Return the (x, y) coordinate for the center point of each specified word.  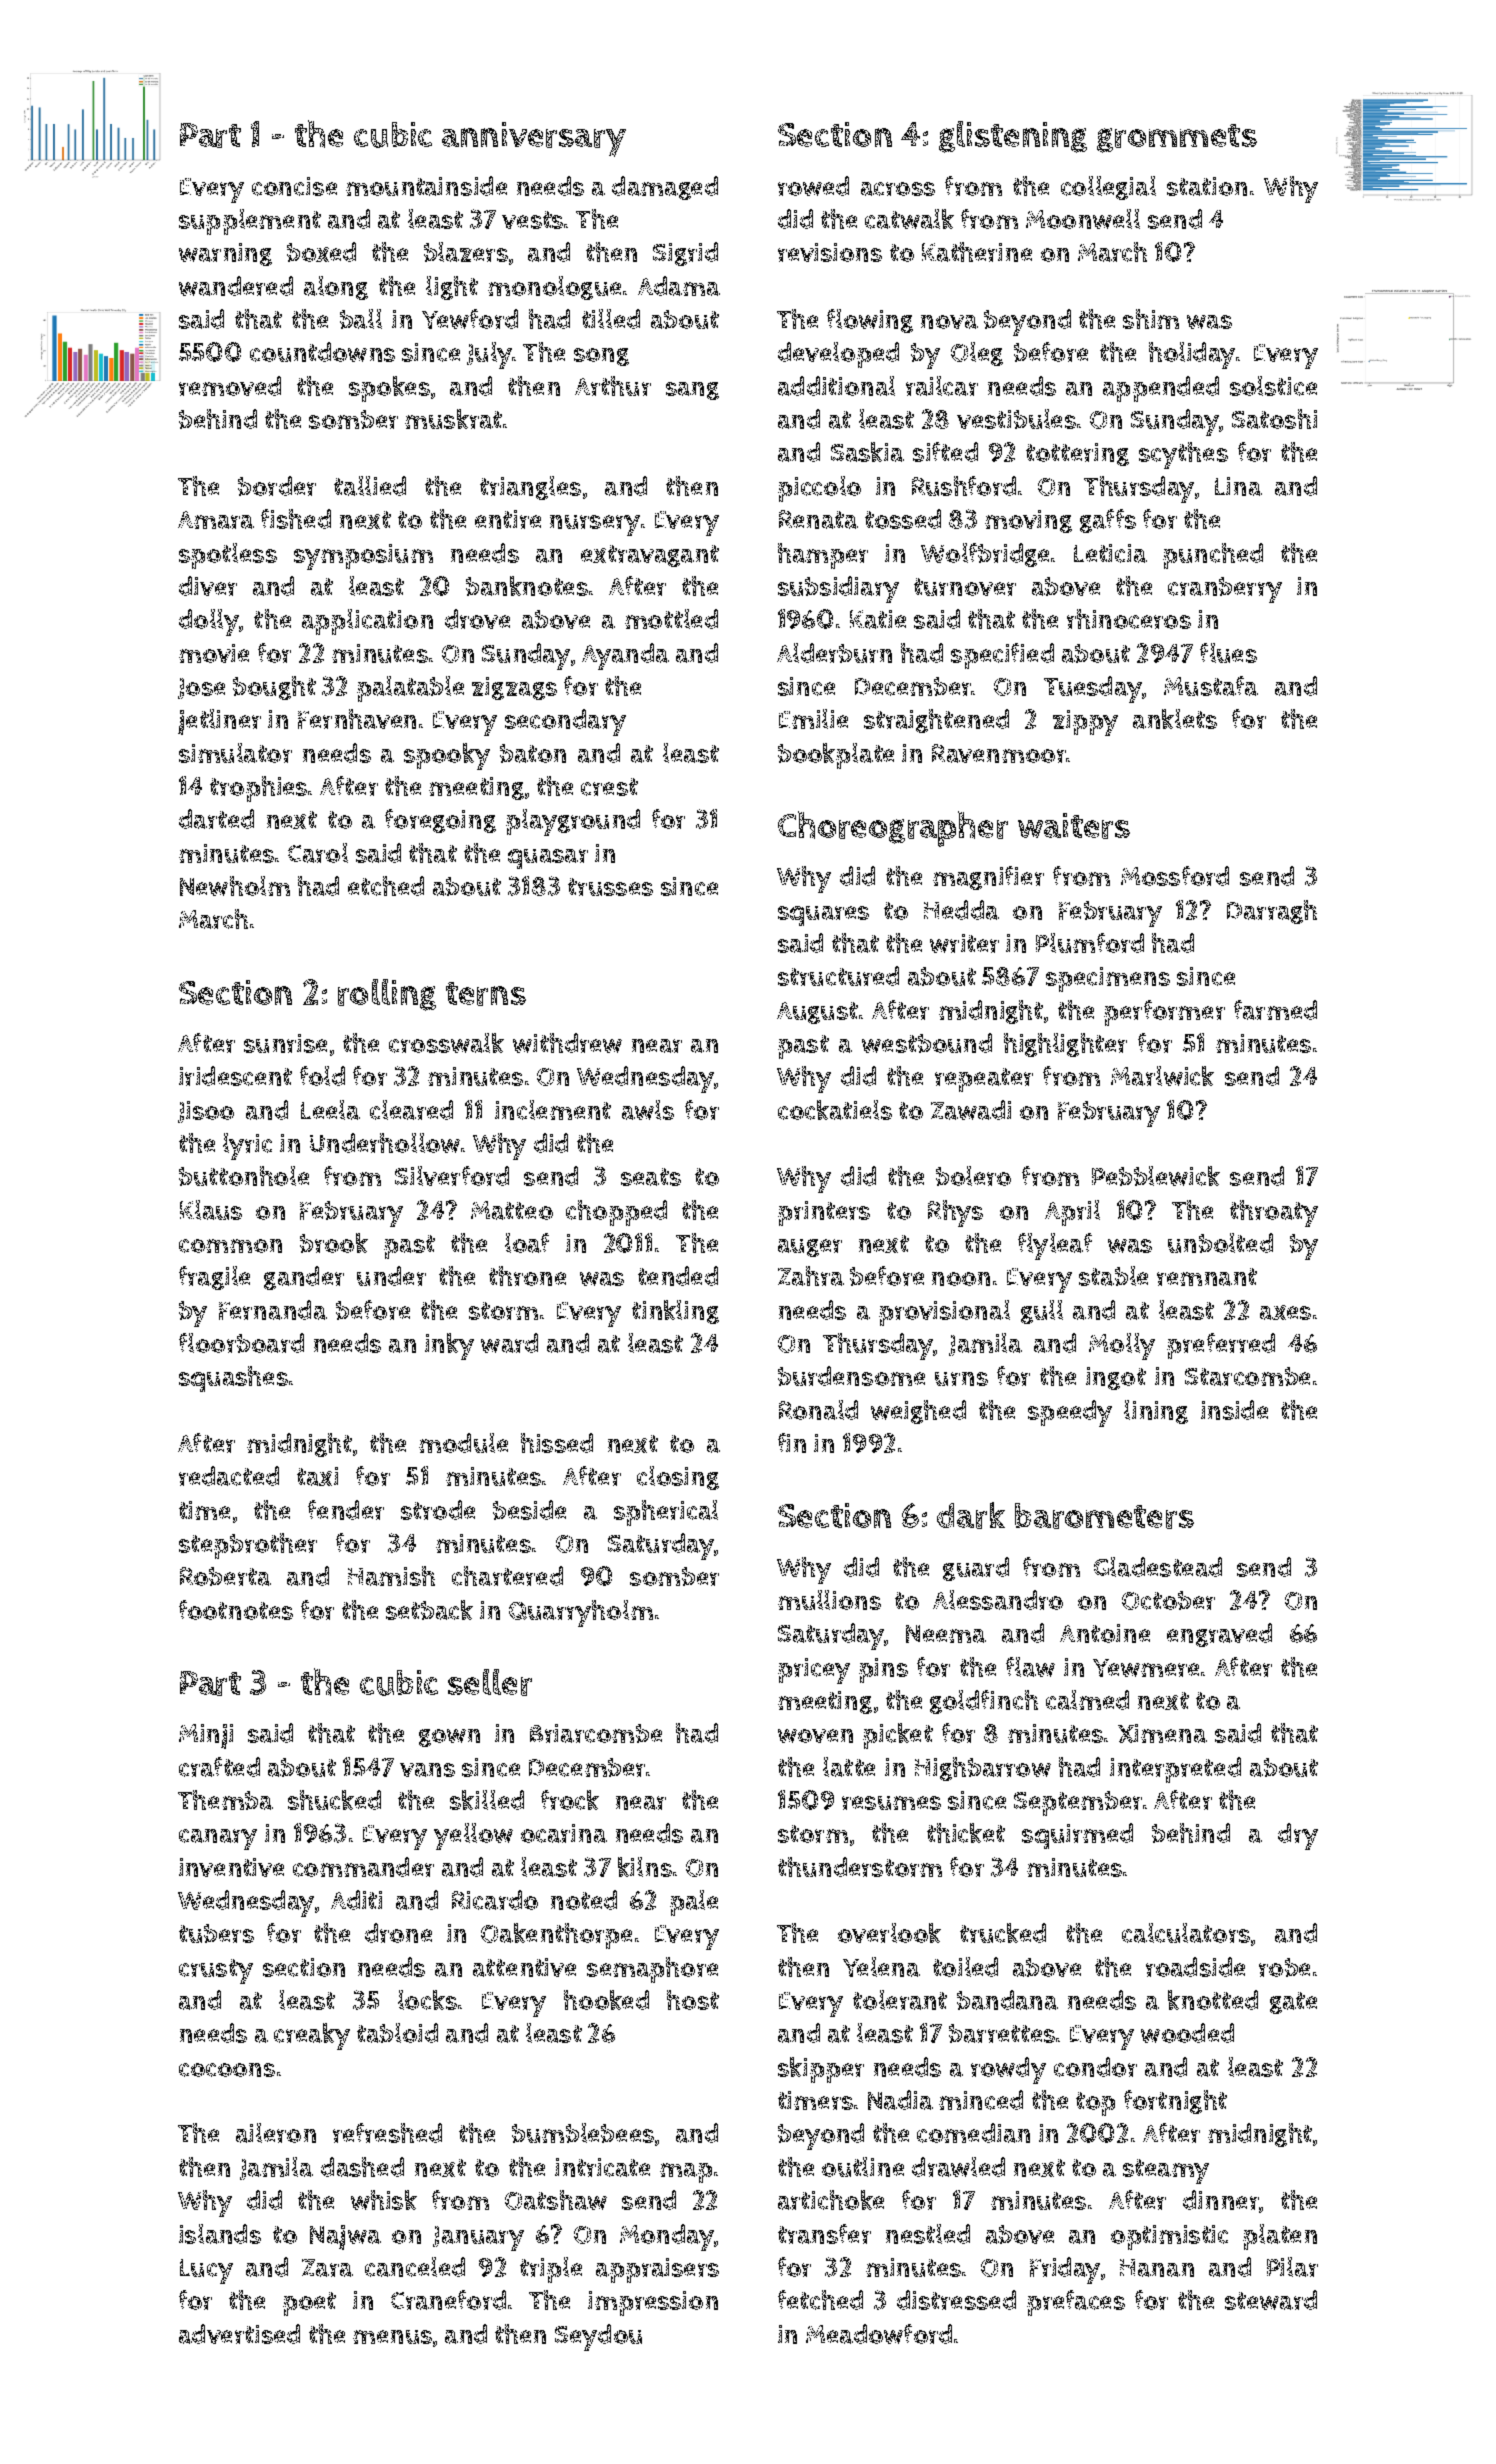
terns (486, 994)
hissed (557, 1443)
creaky (312, 2036)
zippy (1085, 723)
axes (1285, 1312)
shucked (334, 1800)
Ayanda (625, 656)
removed (230, 386)
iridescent (235, 1076)
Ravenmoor (999, 753)
